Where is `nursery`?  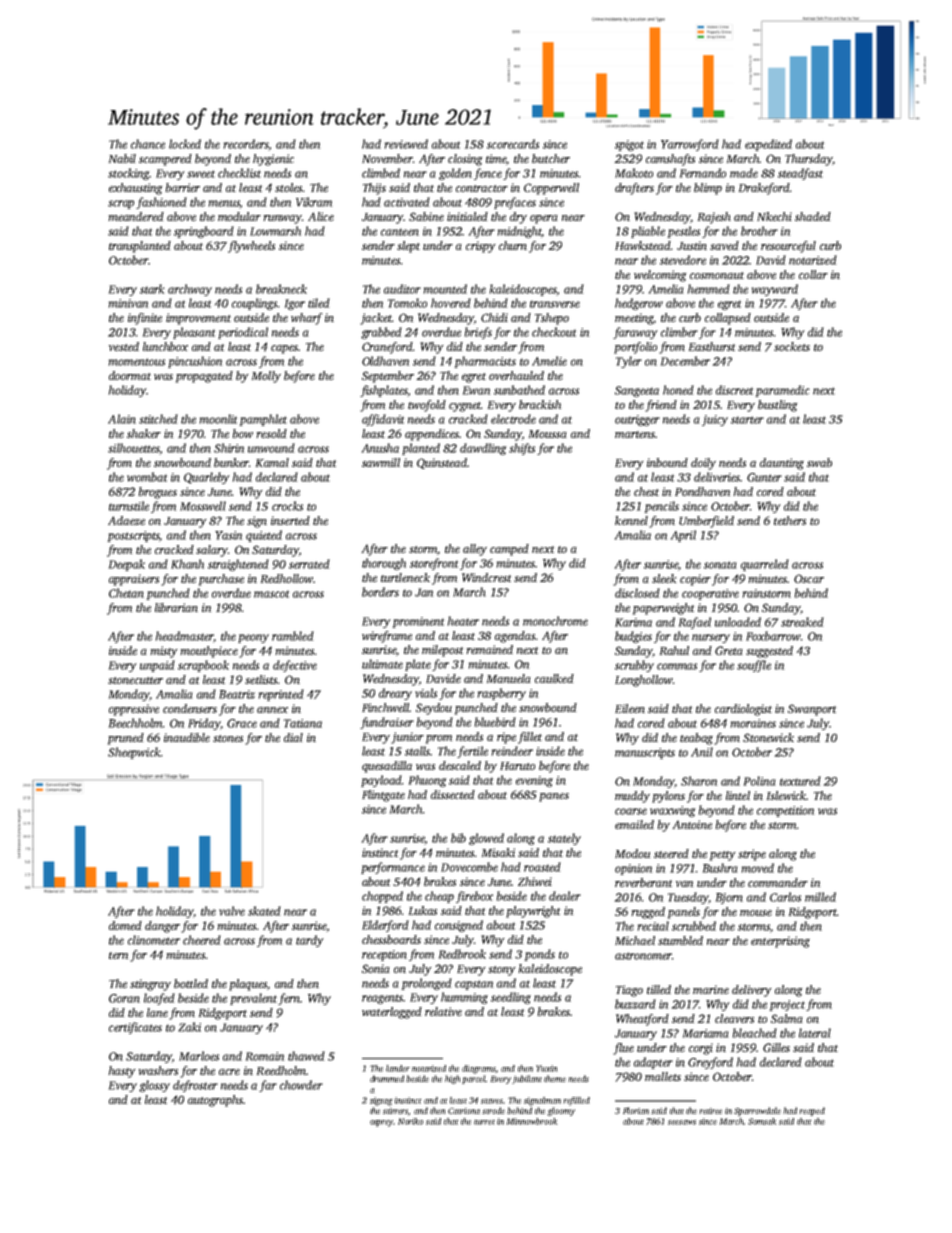 nursery is located at coordinates (711, 638).
